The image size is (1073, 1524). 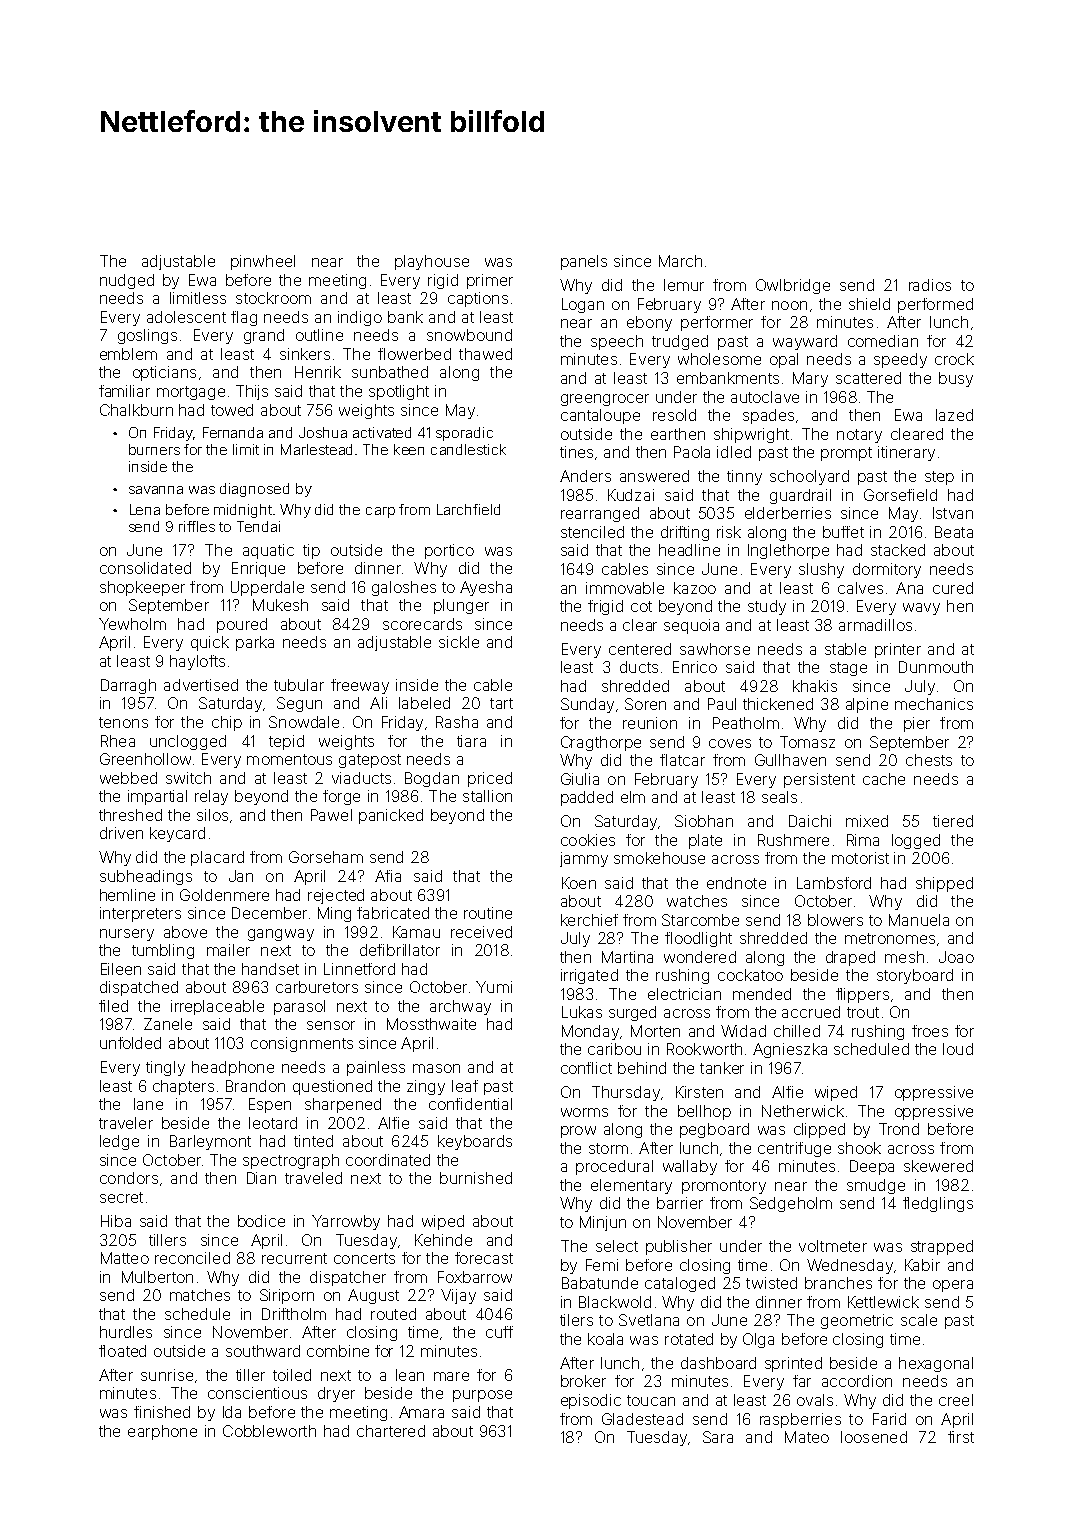 I want to click on radios, so click(x=930, y=285).
